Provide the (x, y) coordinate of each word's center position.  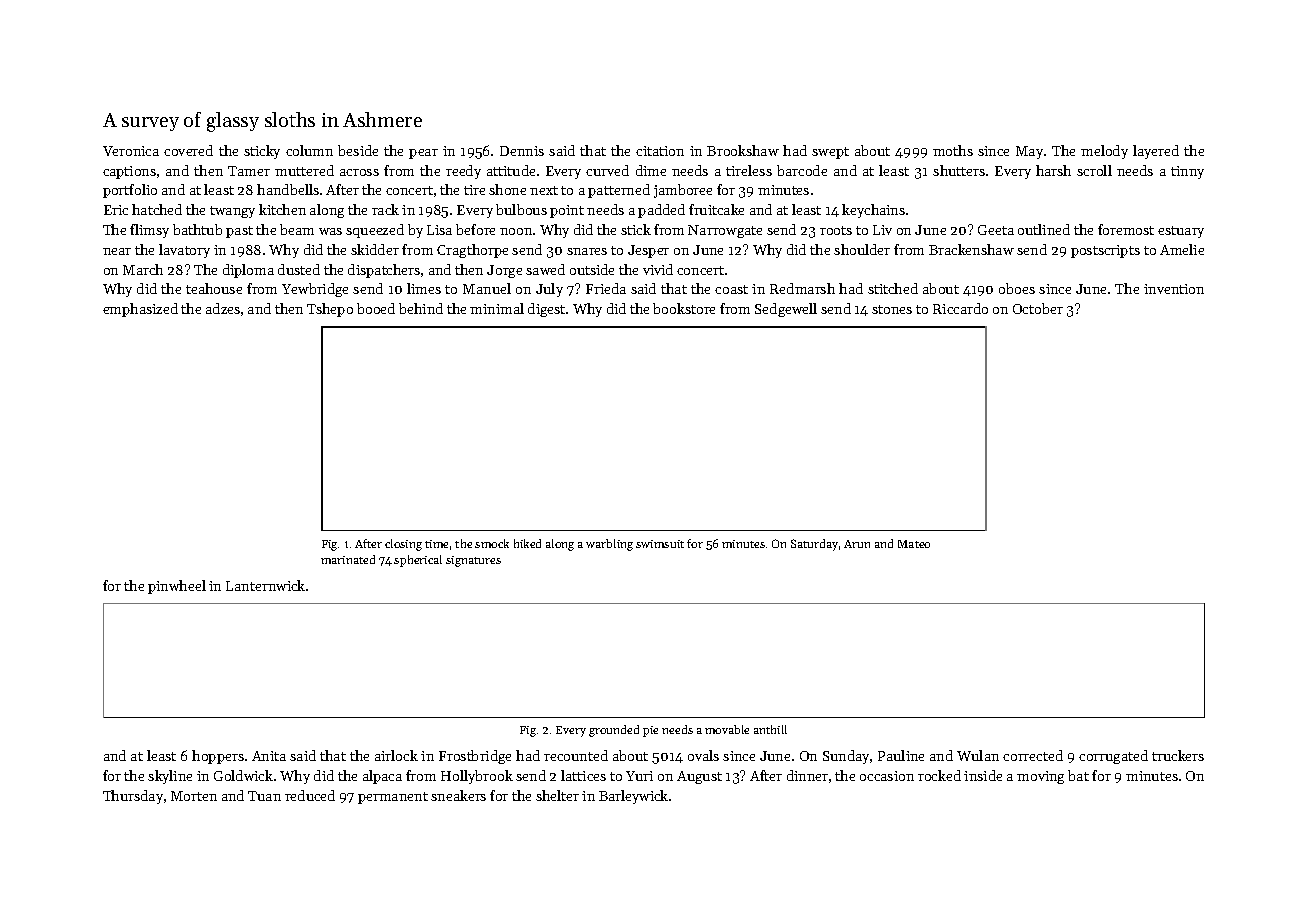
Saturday (814, 545)
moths (953, 150)
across (359, 172)
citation (660, 151)
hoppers (218, 757)
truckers (1178, 755)
